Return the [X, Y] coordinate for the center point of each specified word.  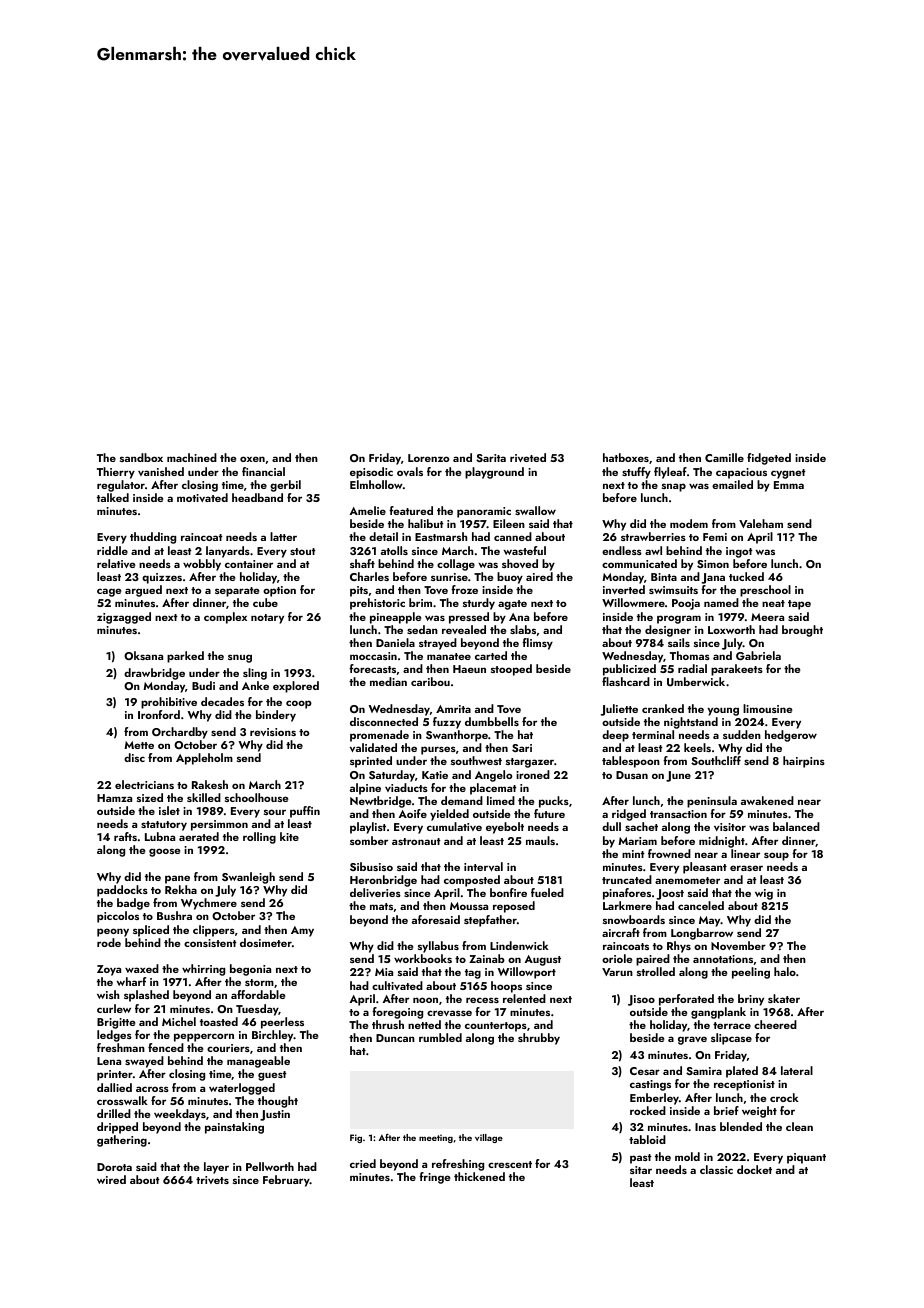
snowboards [634, 919]
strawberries [653, 536]
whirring [203, 970]
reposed [514, 907]
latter [283, 536]
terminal [653, 734]
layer [216, 1168]
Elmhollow [376, 484]
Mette [139, 745]
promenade [379, 736]
